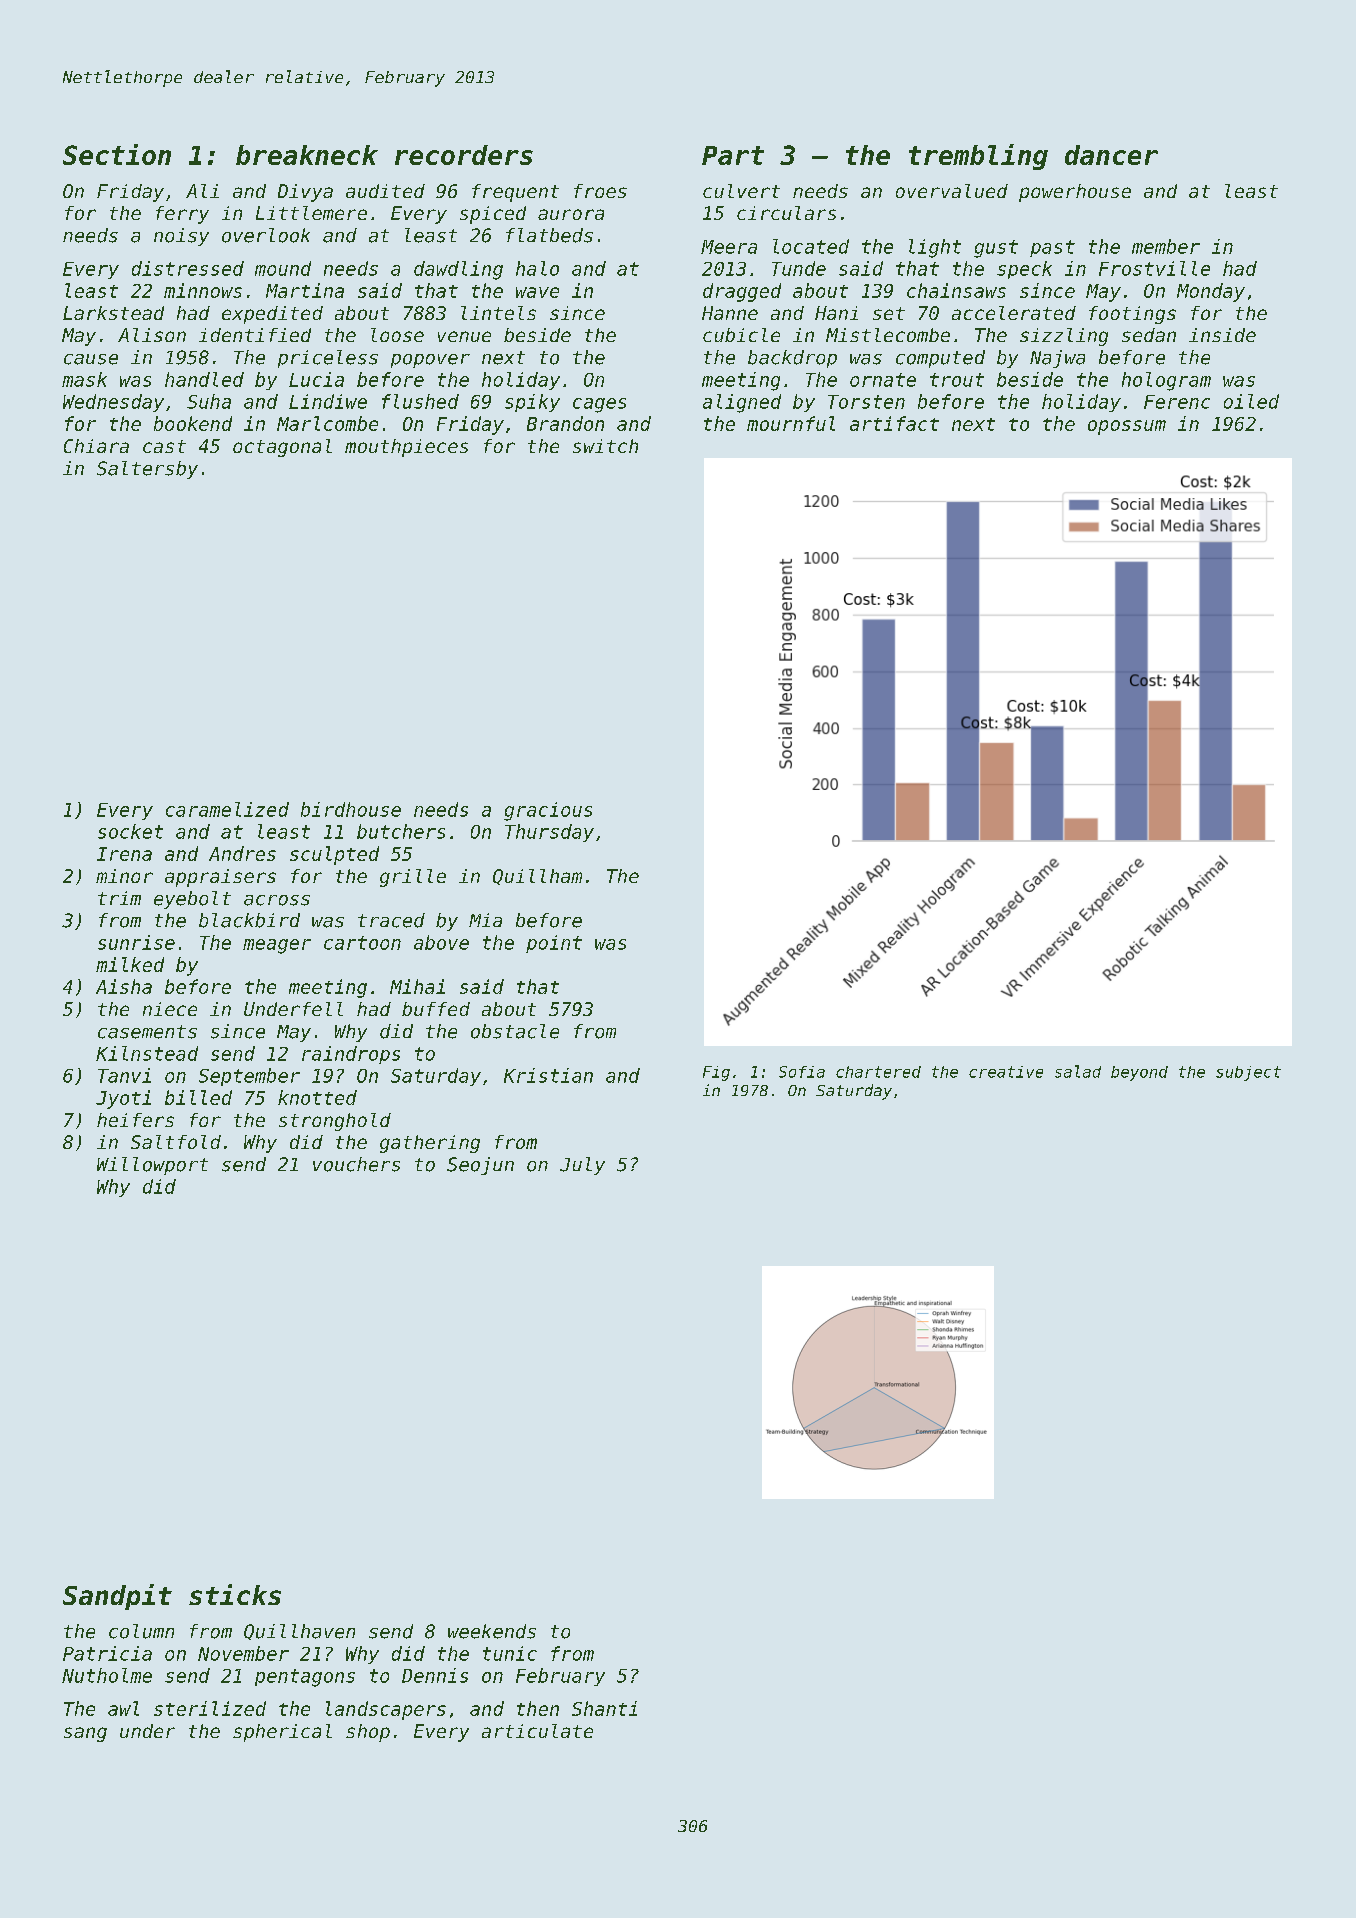  What do you see at coordinates (1139, 1073) in the screenshot?
I see `beyond` at bounding box center [1139, 1073].
